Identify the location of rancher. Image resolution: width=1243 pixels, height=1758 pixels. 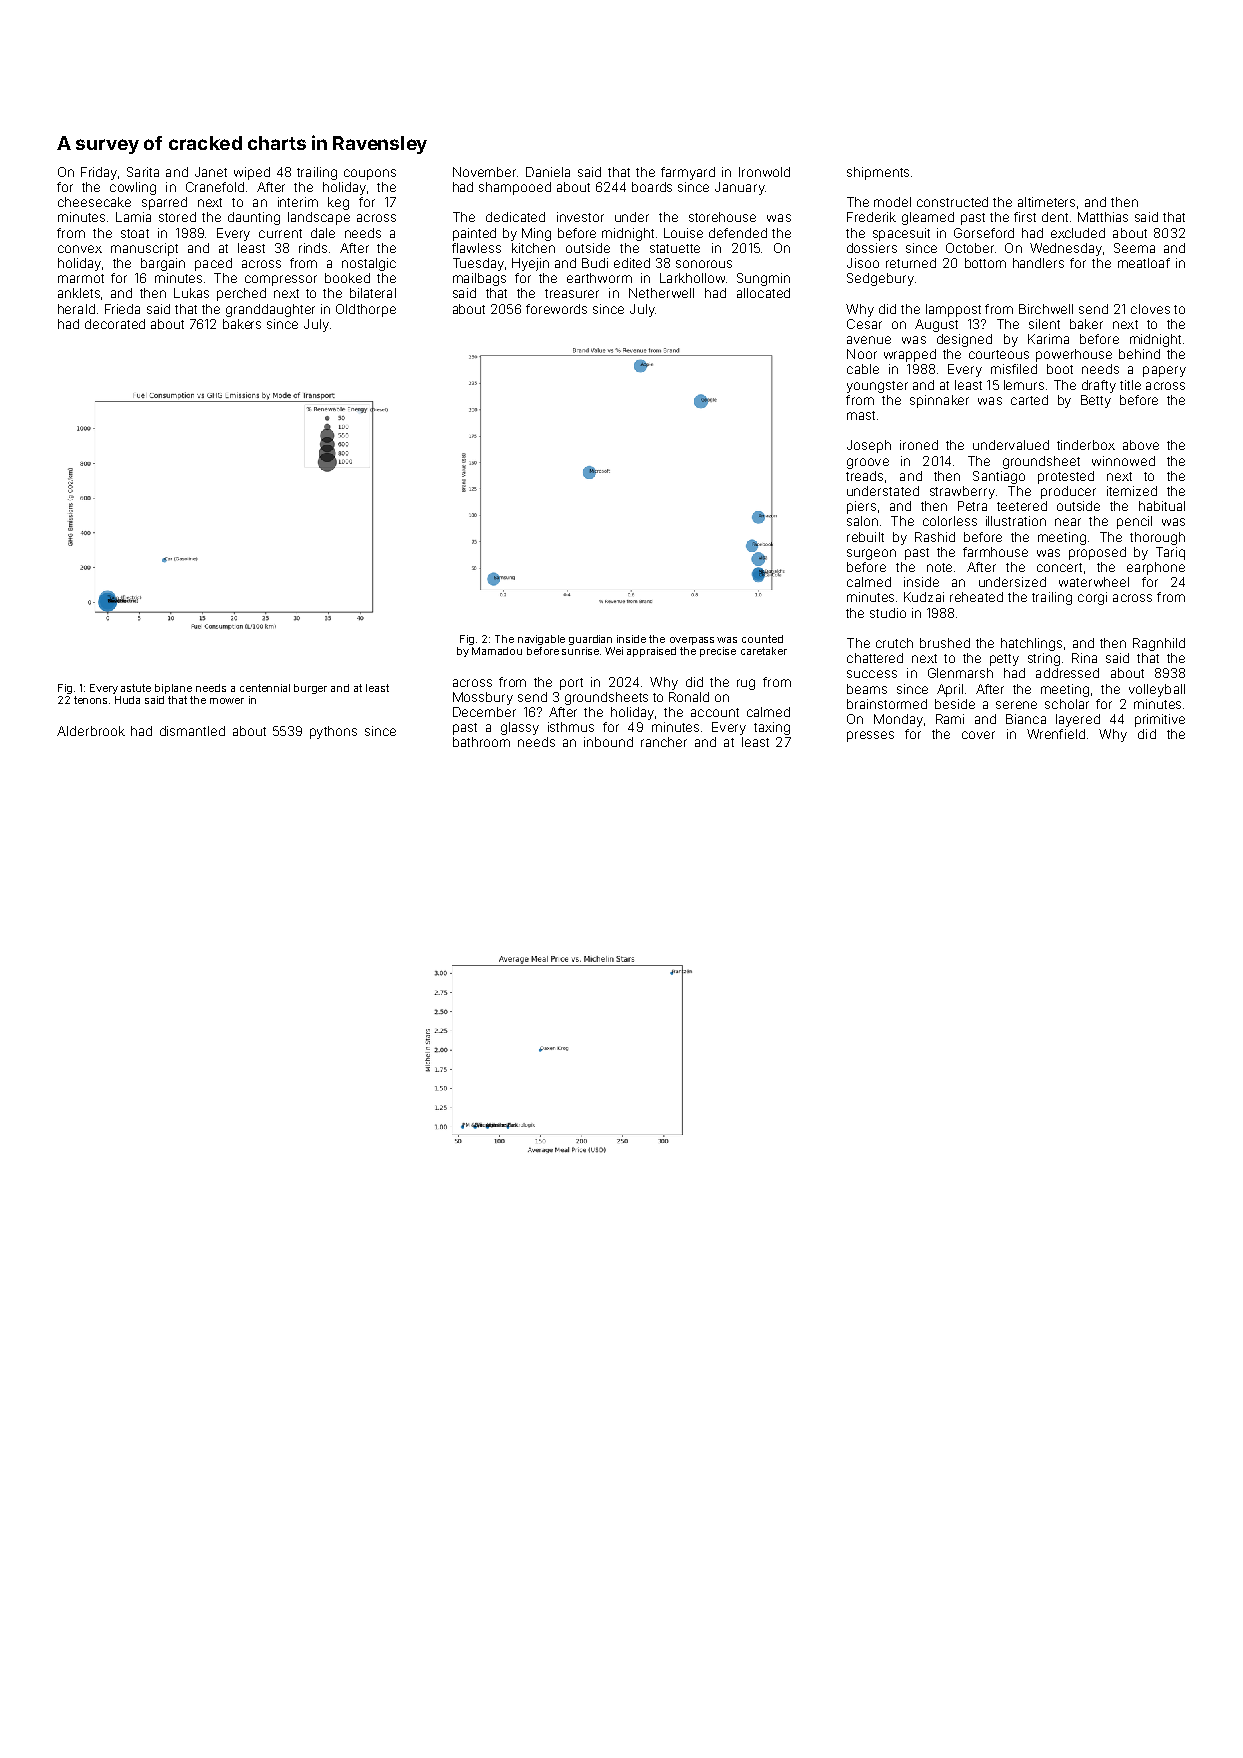
(664, 742).
